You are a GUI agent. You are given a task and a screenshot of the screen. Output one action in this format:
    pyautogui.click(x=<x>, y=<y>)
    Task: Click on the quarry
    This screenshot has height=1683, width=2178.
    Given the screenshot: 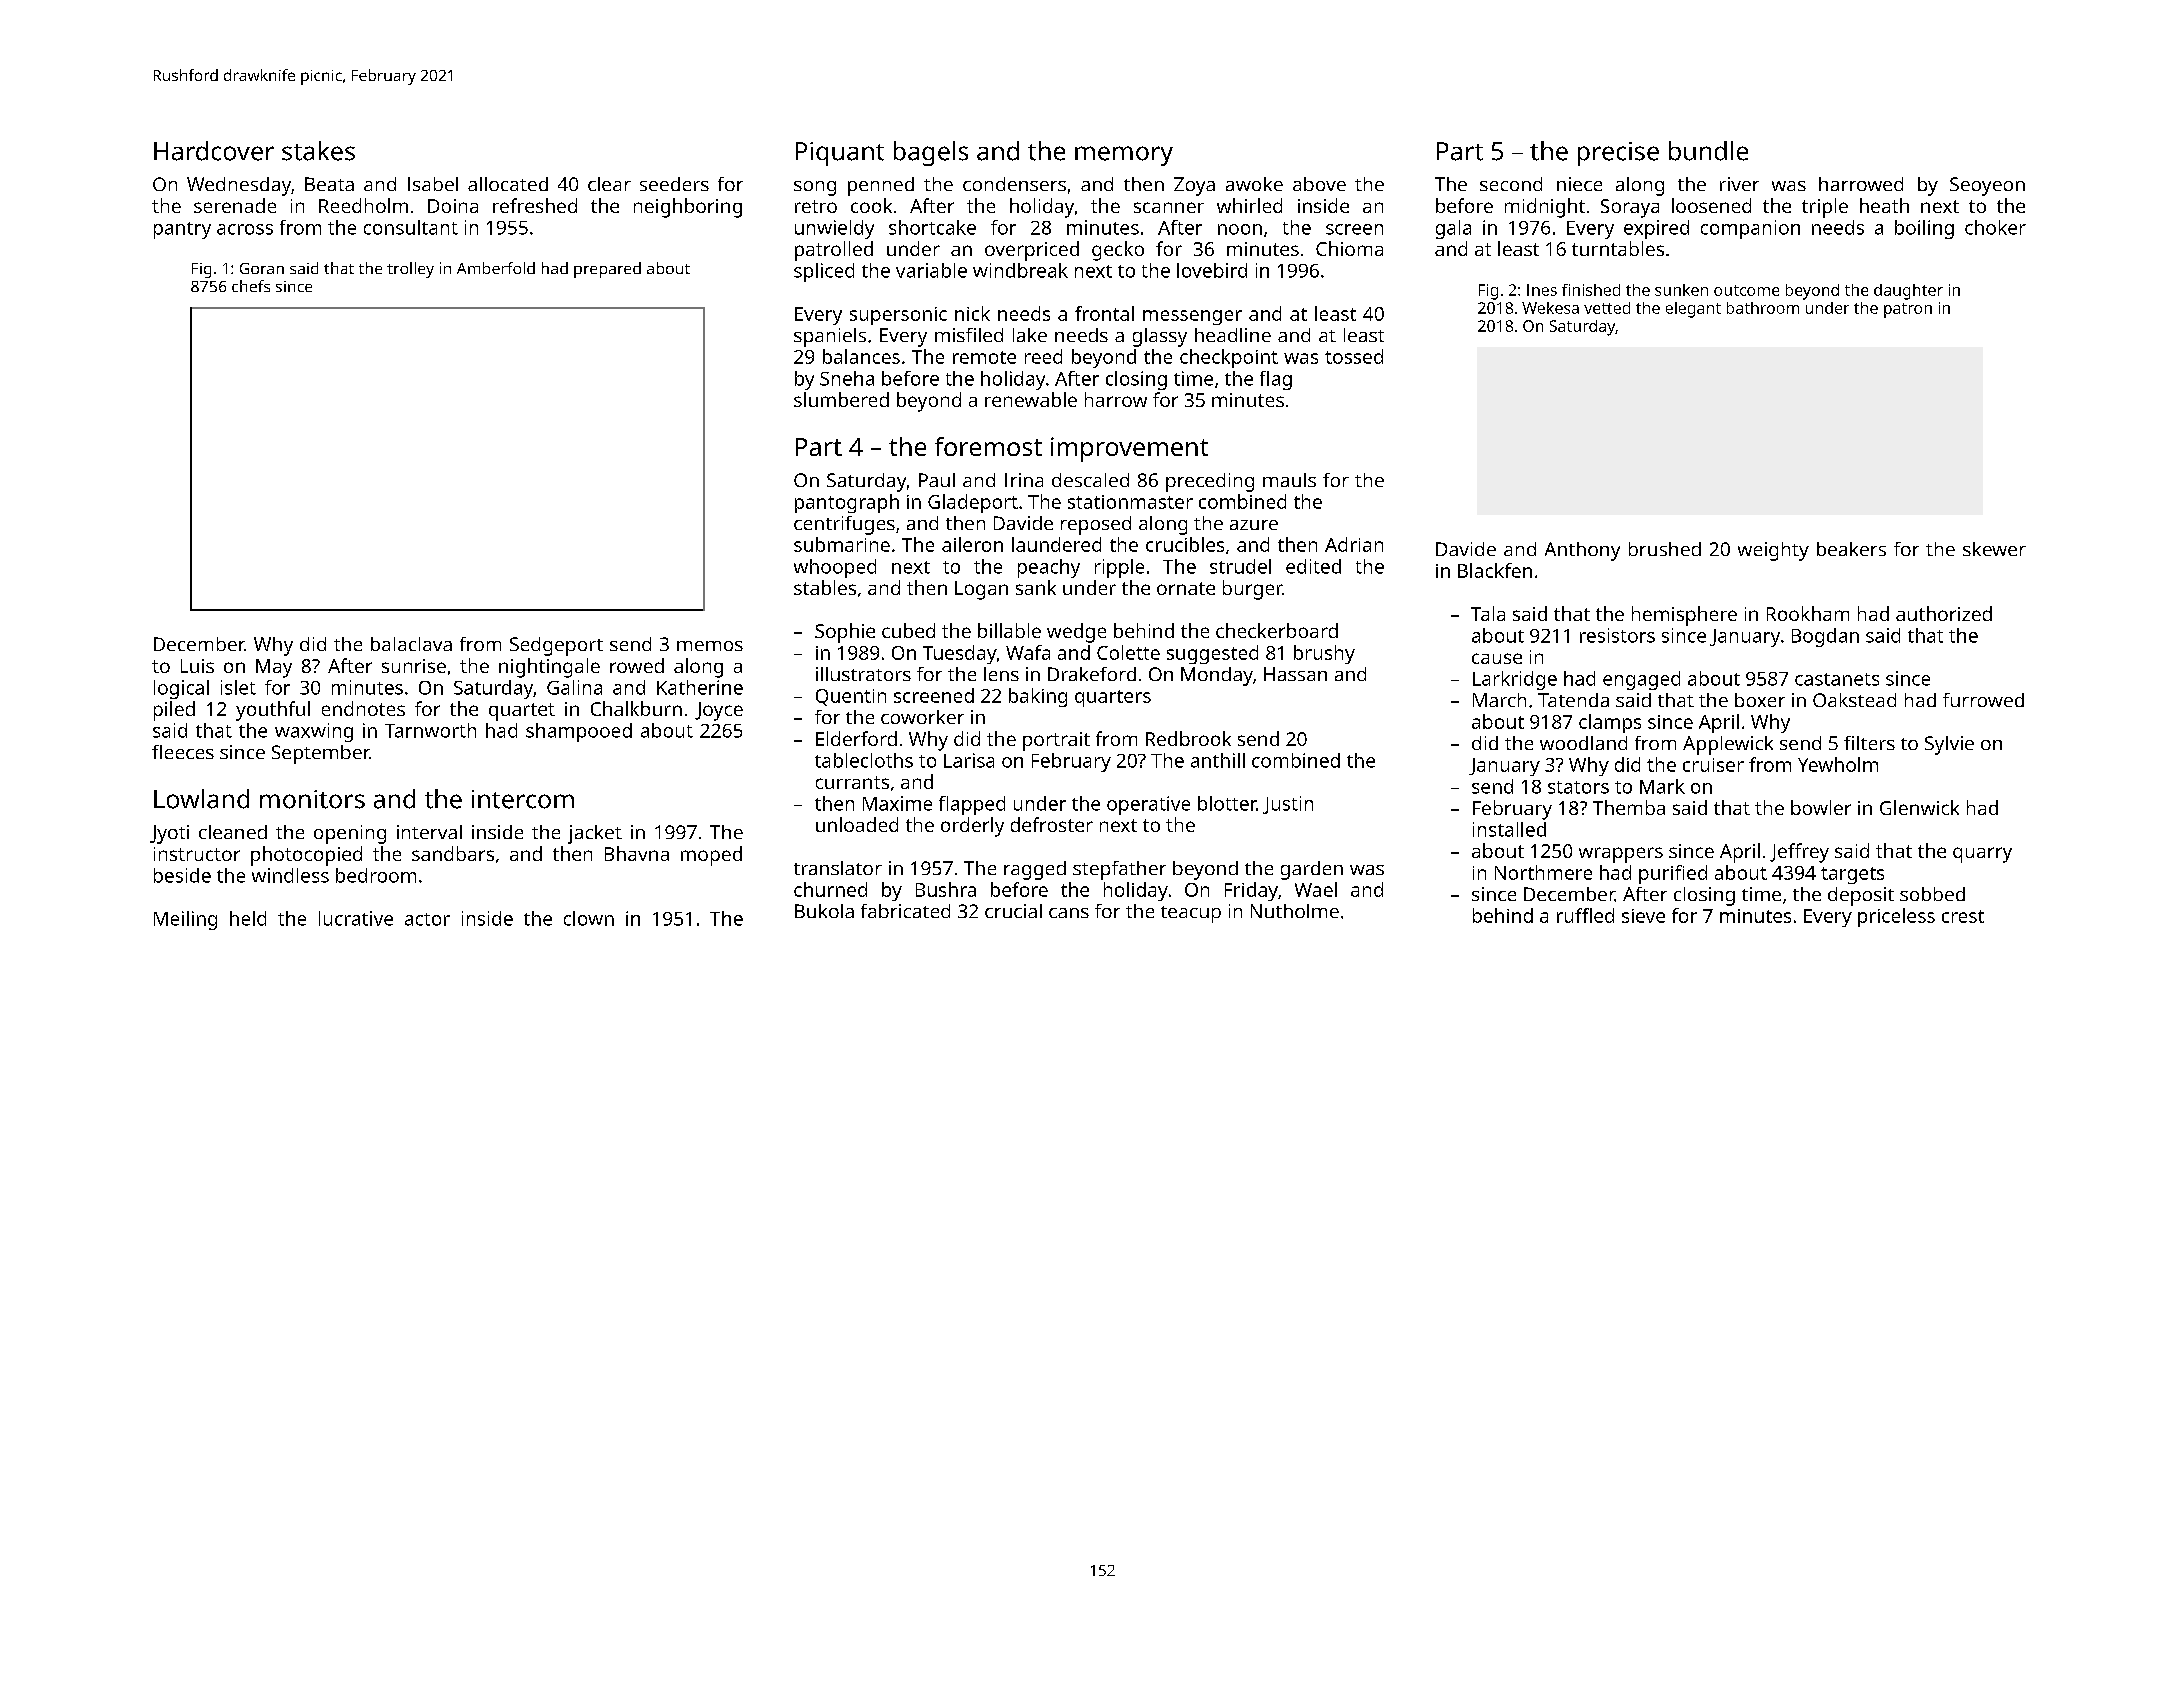 What is the action you would take?
    pyautogui.click(x=1982, y=855)
